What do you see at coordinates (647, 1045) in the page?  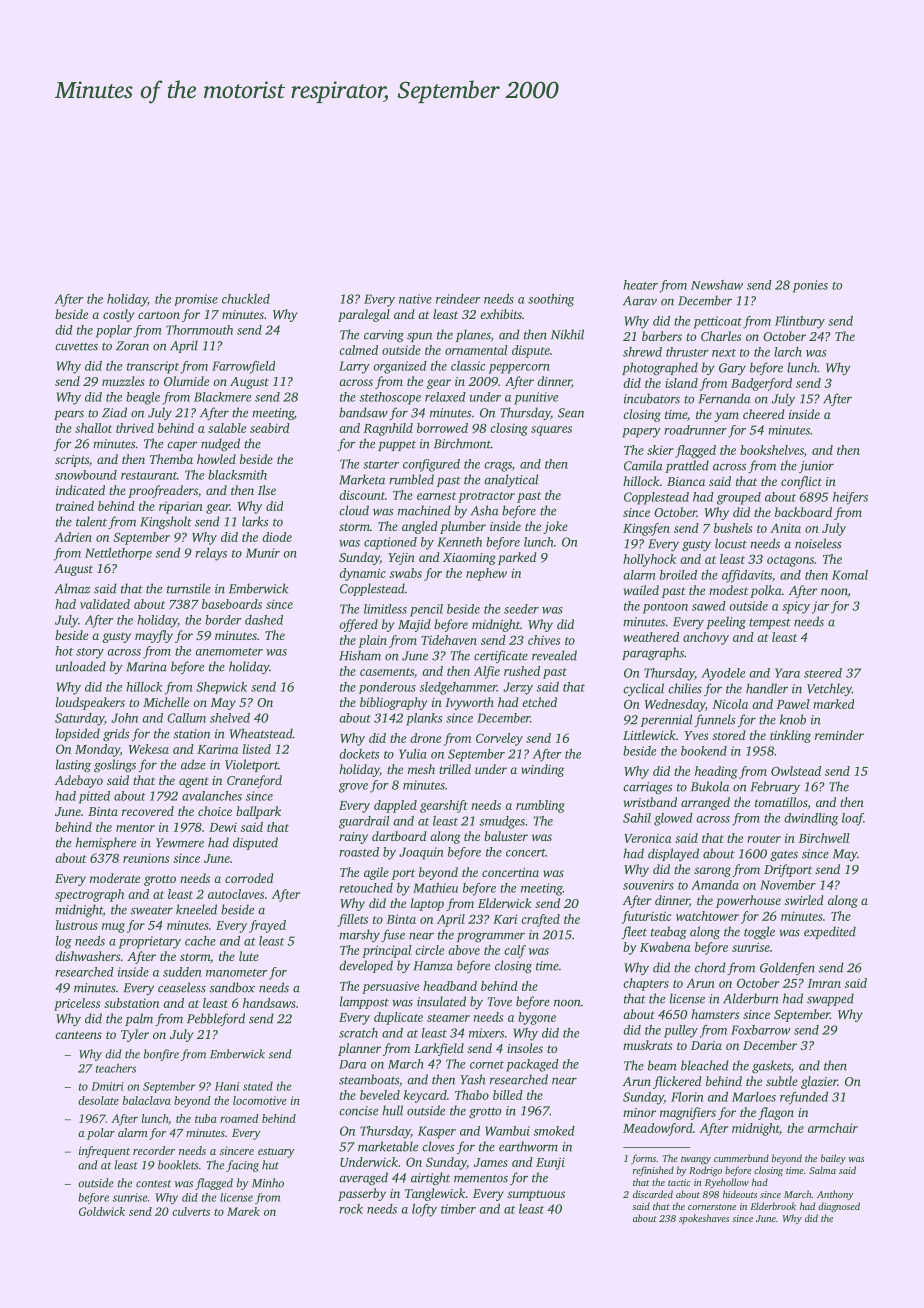 I see `muskrats` at bounding box center [647, 1045].
